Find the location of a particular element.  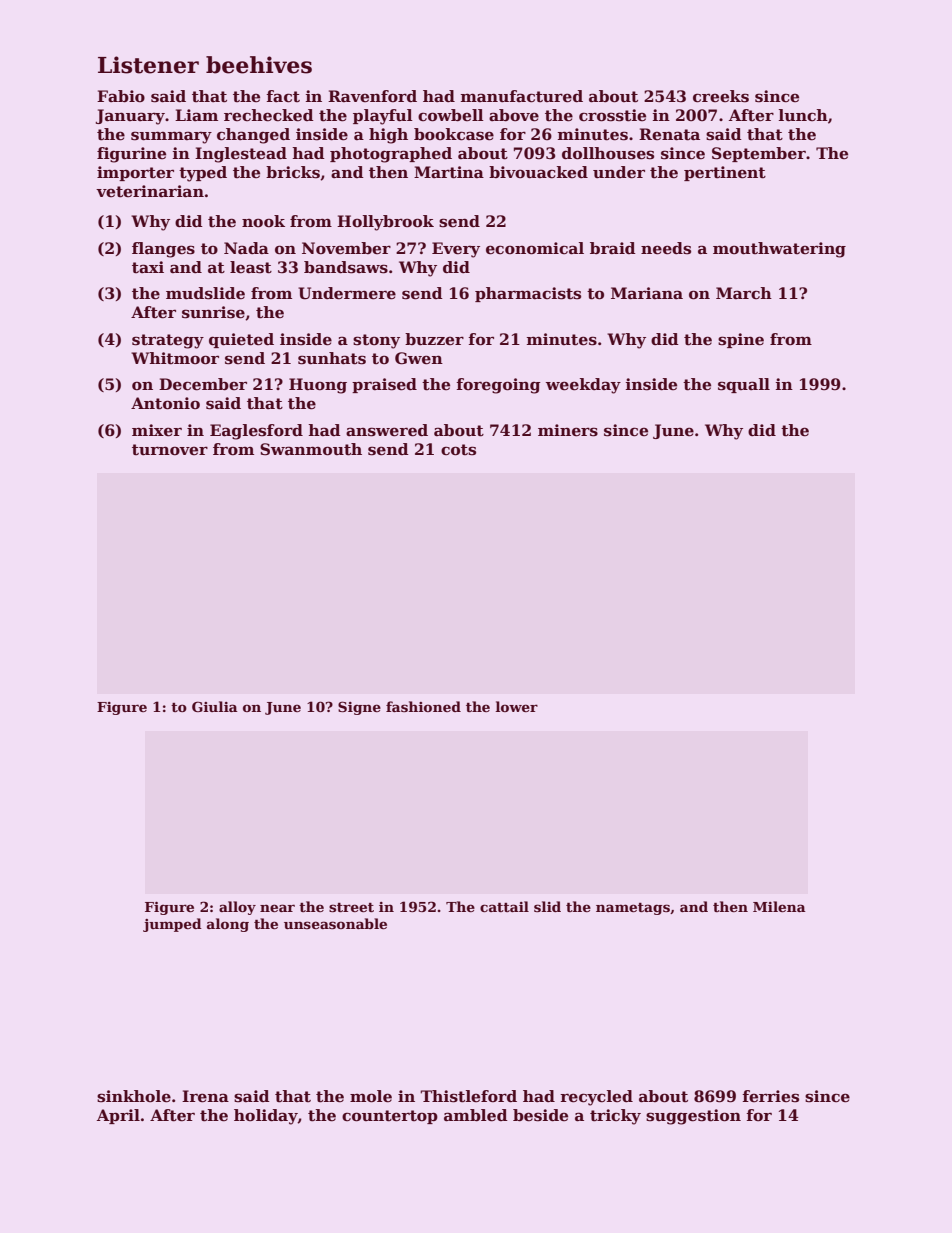

taxi is located at coordinates (148, 267).
